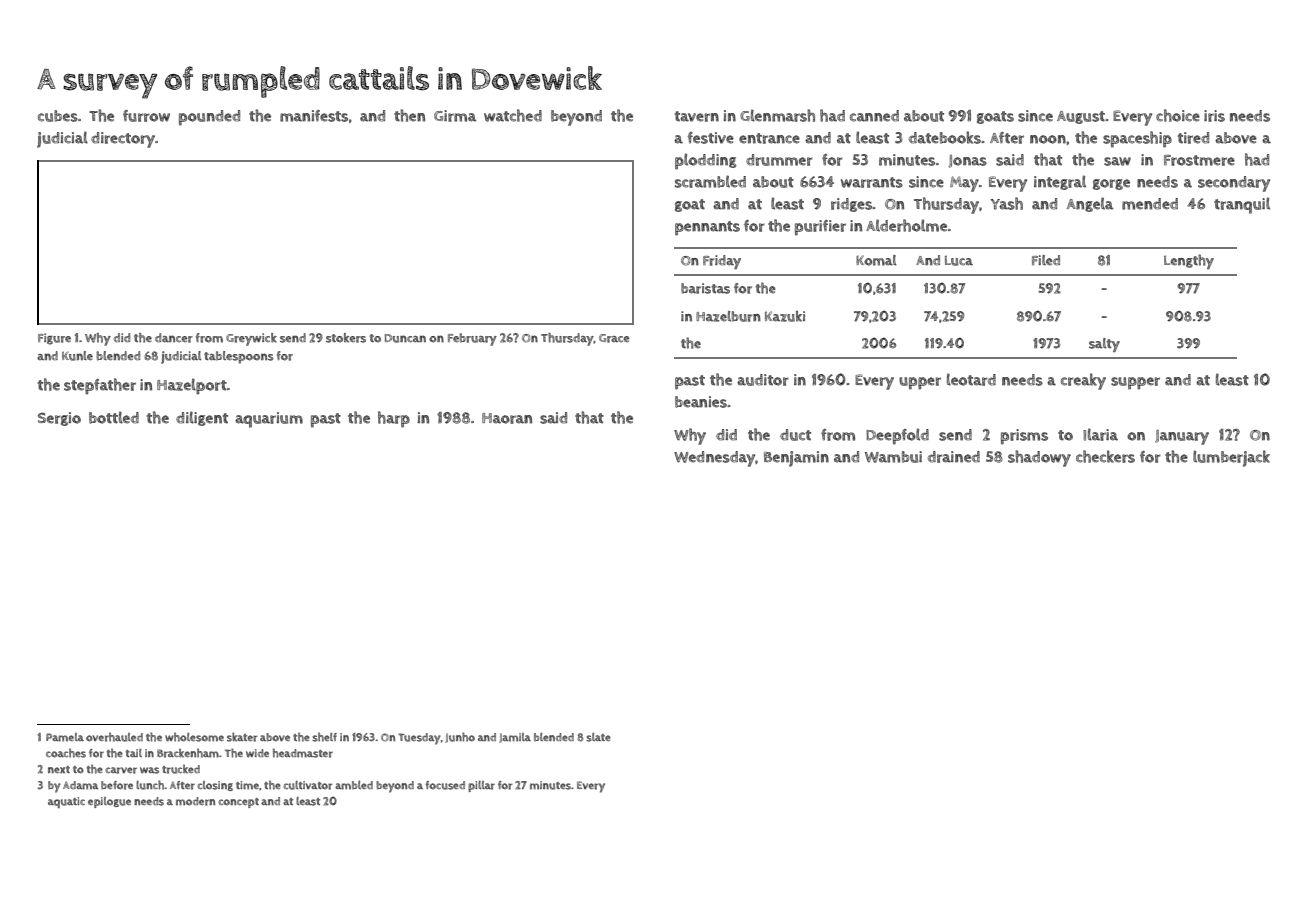 The width and height of the image is (1308, 924). Describe the element at coordinates (66, 802) in the image. I see `aquatic` at that location.
